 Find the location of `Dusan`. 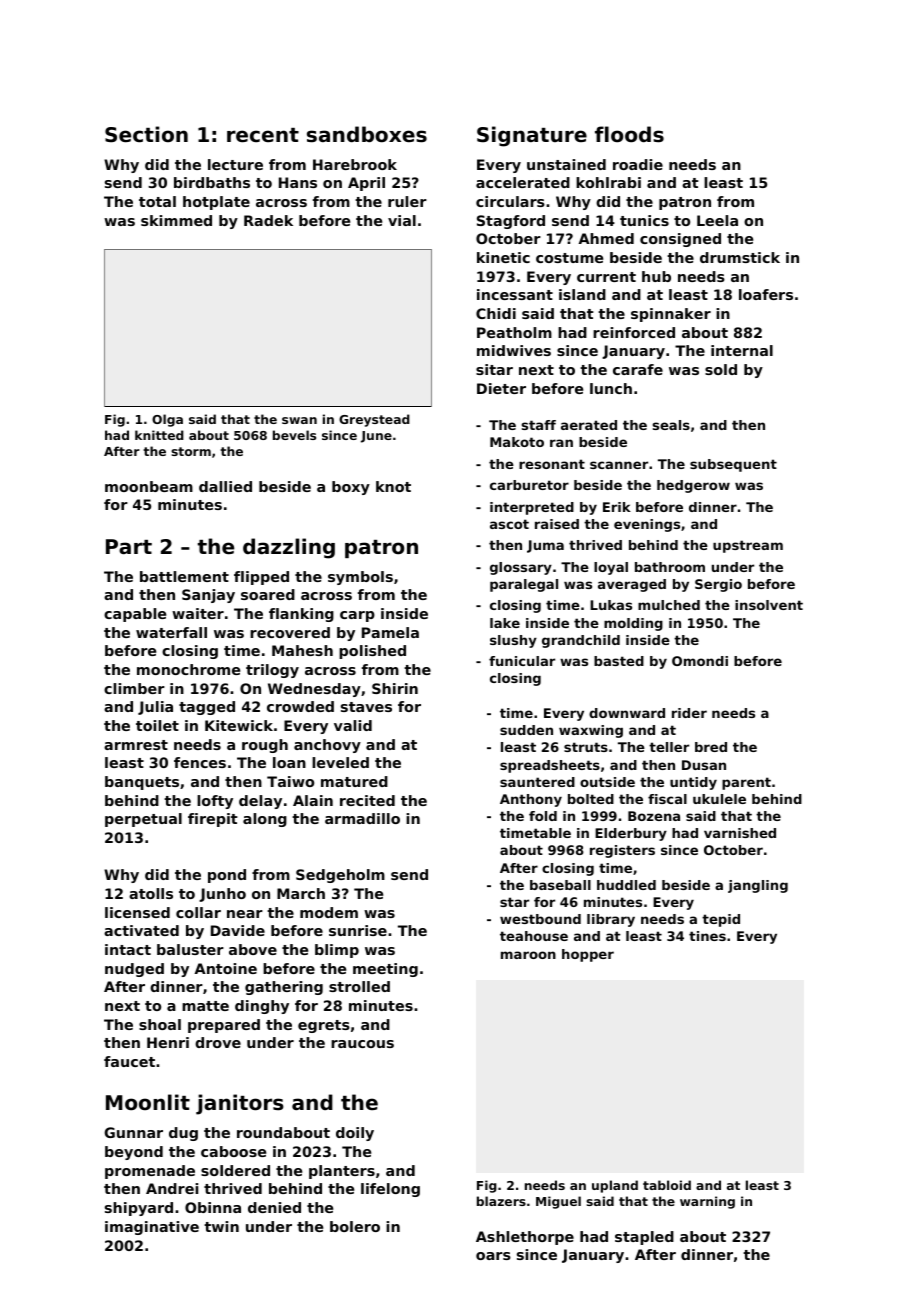

Dusan is located at coordinates (704, 765).
